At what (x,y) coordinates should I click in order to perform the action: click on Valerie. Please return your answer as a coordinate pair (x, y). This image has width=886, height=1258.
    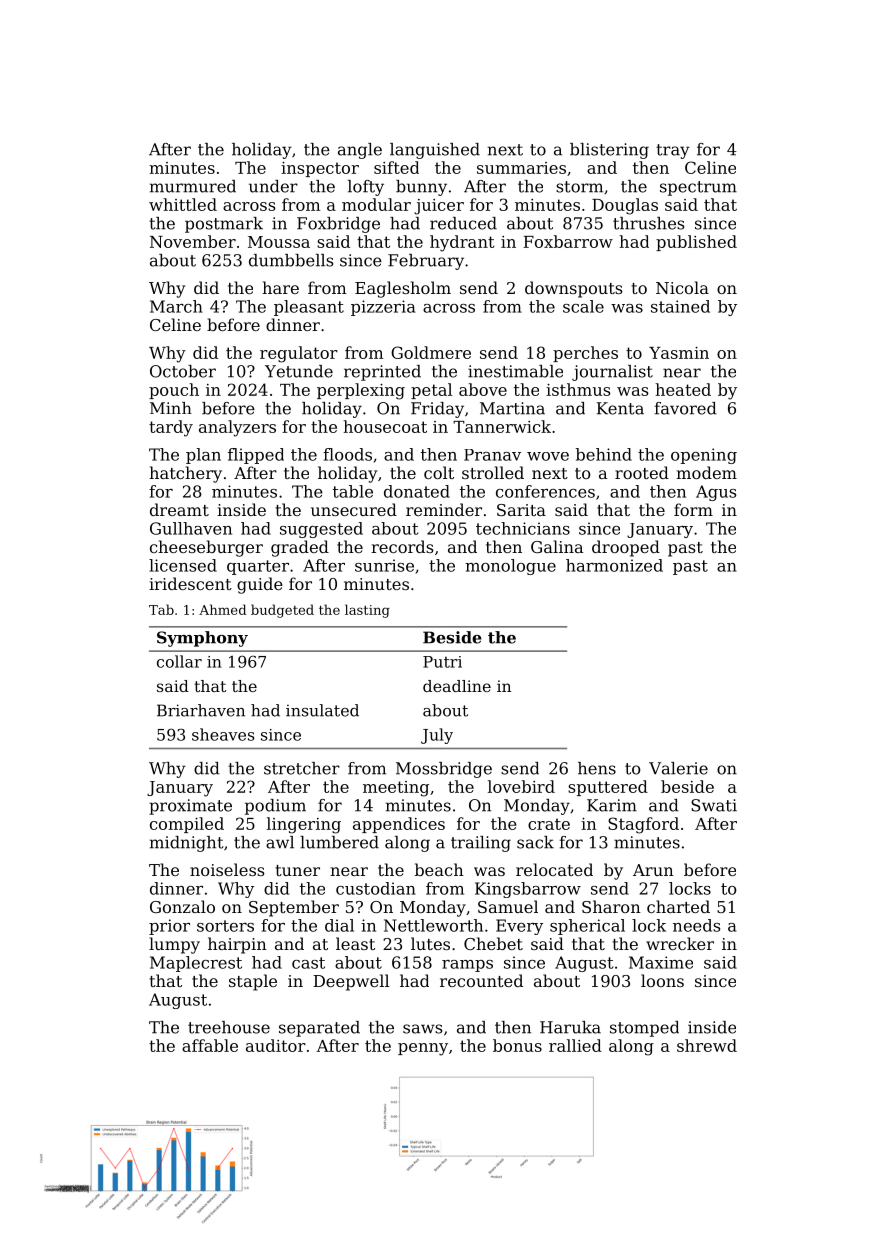
    Looking at the image, I should click on (678, 768).
